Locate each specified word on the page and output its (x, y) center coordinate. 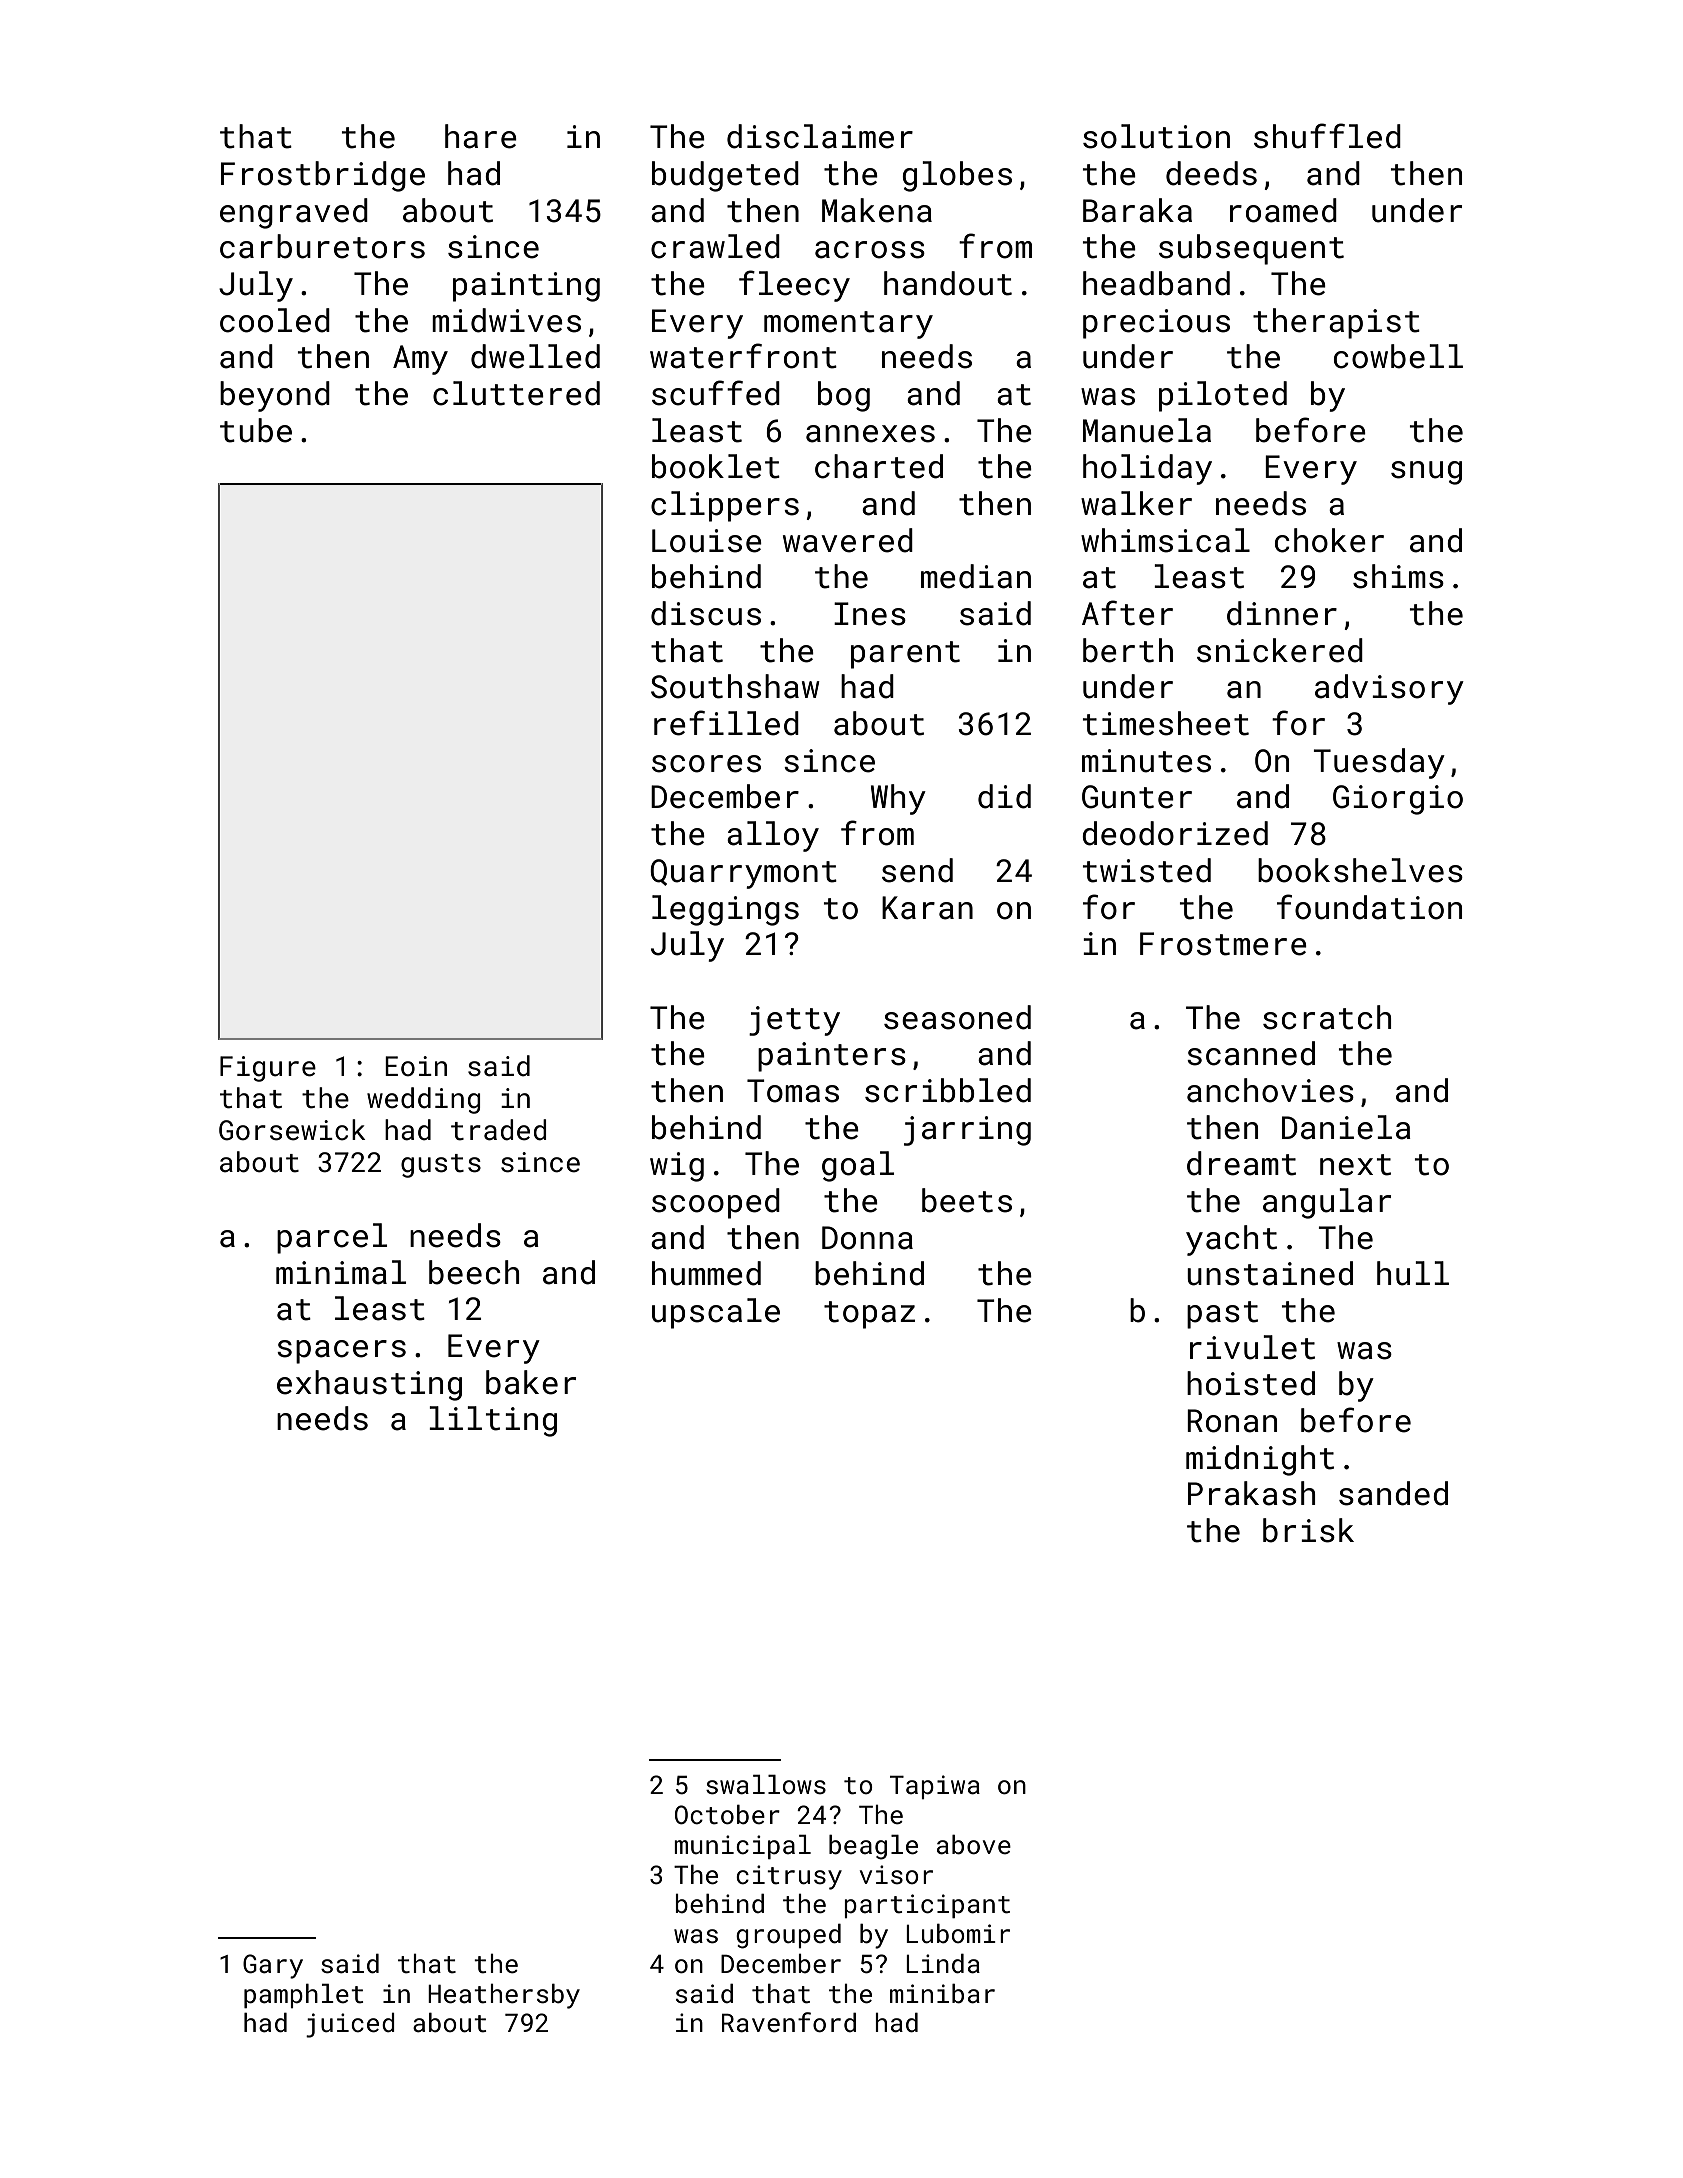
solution (1156, 136)
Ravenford (789, 2022)
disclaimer (820, 136)
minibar (942, 1994)
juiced (350, 2025)
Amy (420, 360)
